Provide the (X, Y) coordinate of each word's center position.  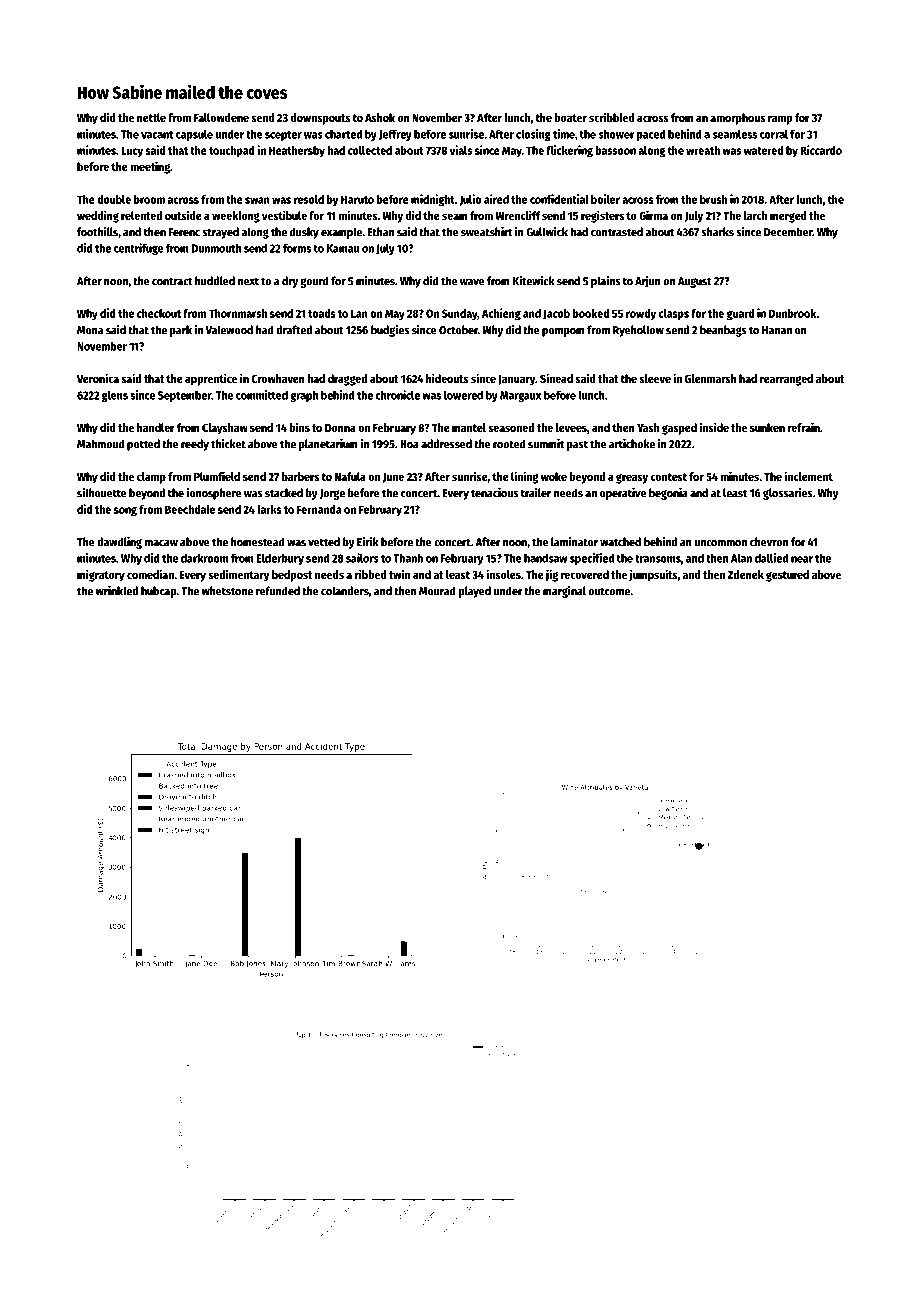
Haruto (357, 199)
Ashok (380, 117)
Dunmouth (216, 248)
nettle (151, 117)
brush (713, 199)
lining (525, 477)
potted (143, 445)
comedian (150, 574)
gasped (679, 429)
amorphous (737, 119)
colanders (345, 591)
